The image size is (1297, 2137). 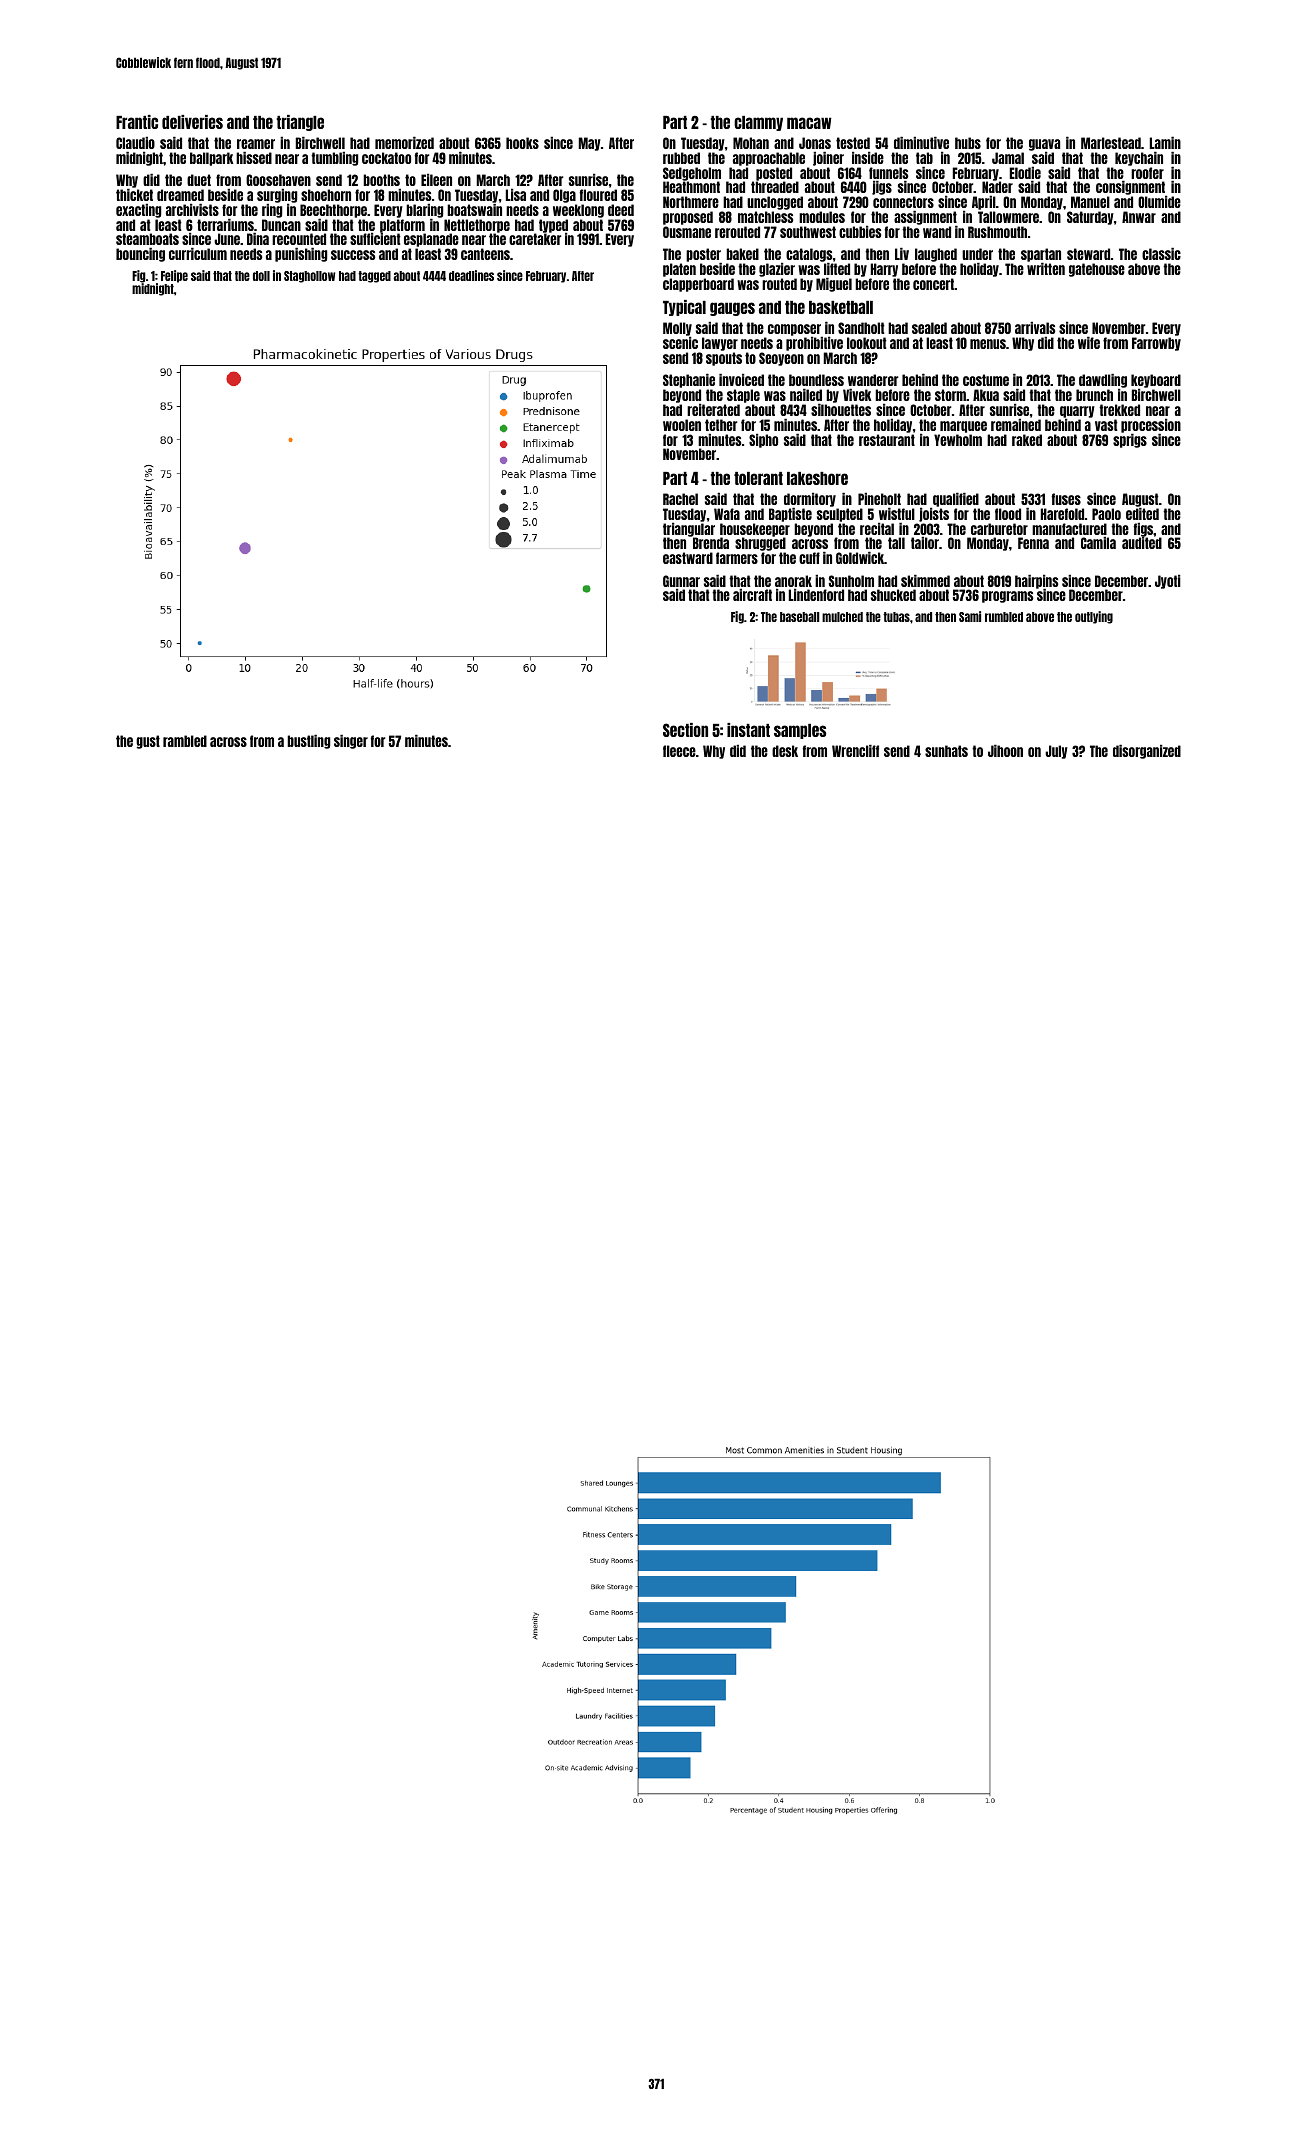 I want to click on baseball, so click(x=799, y=617).
